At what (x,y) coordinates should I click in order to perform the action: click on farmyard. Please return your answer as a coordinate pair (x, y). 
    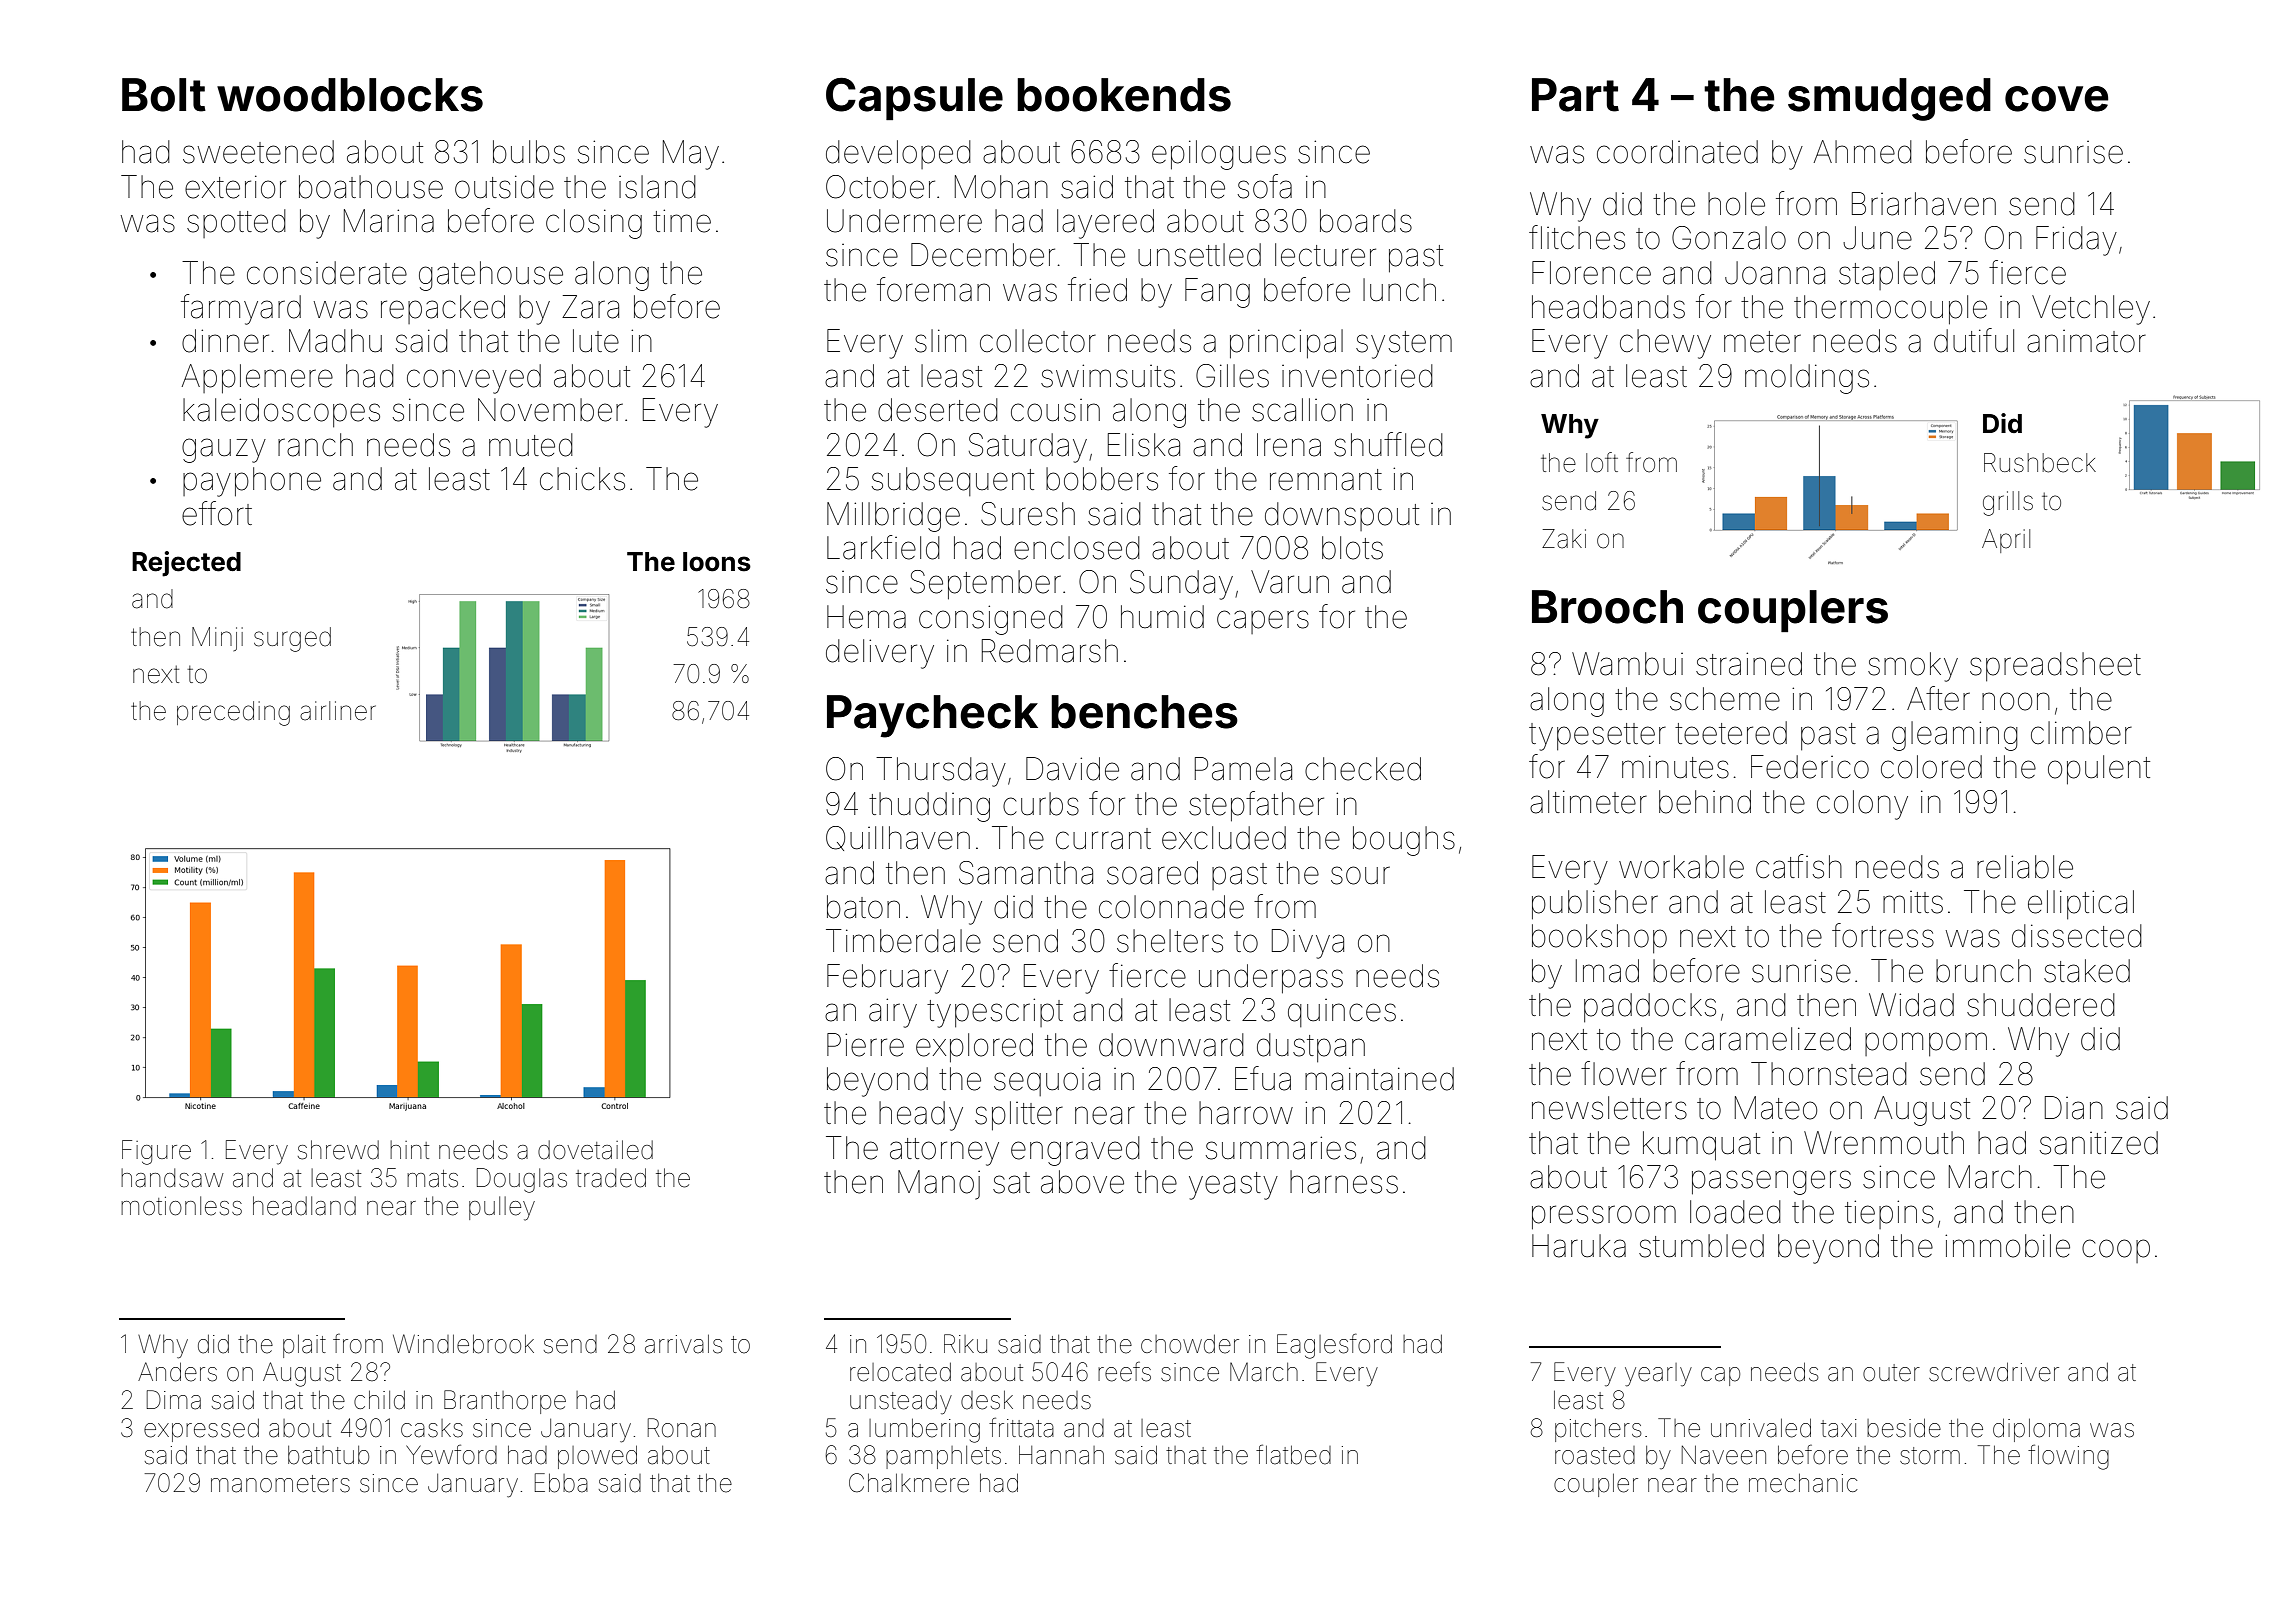
    Looking at the image, I should click on (241, 309).
